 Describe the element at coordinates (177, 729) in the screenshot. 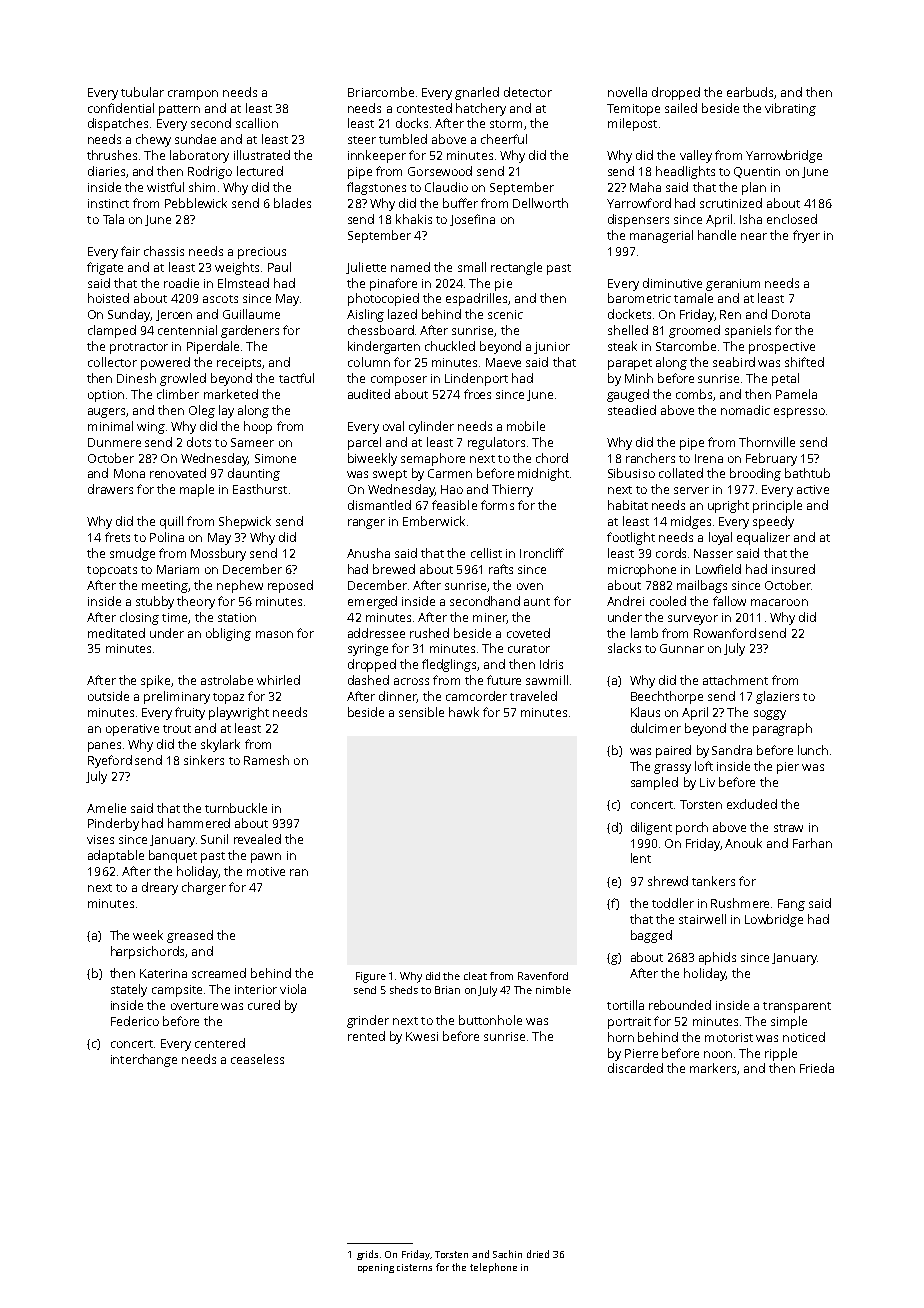

I see `trout` at that location.
